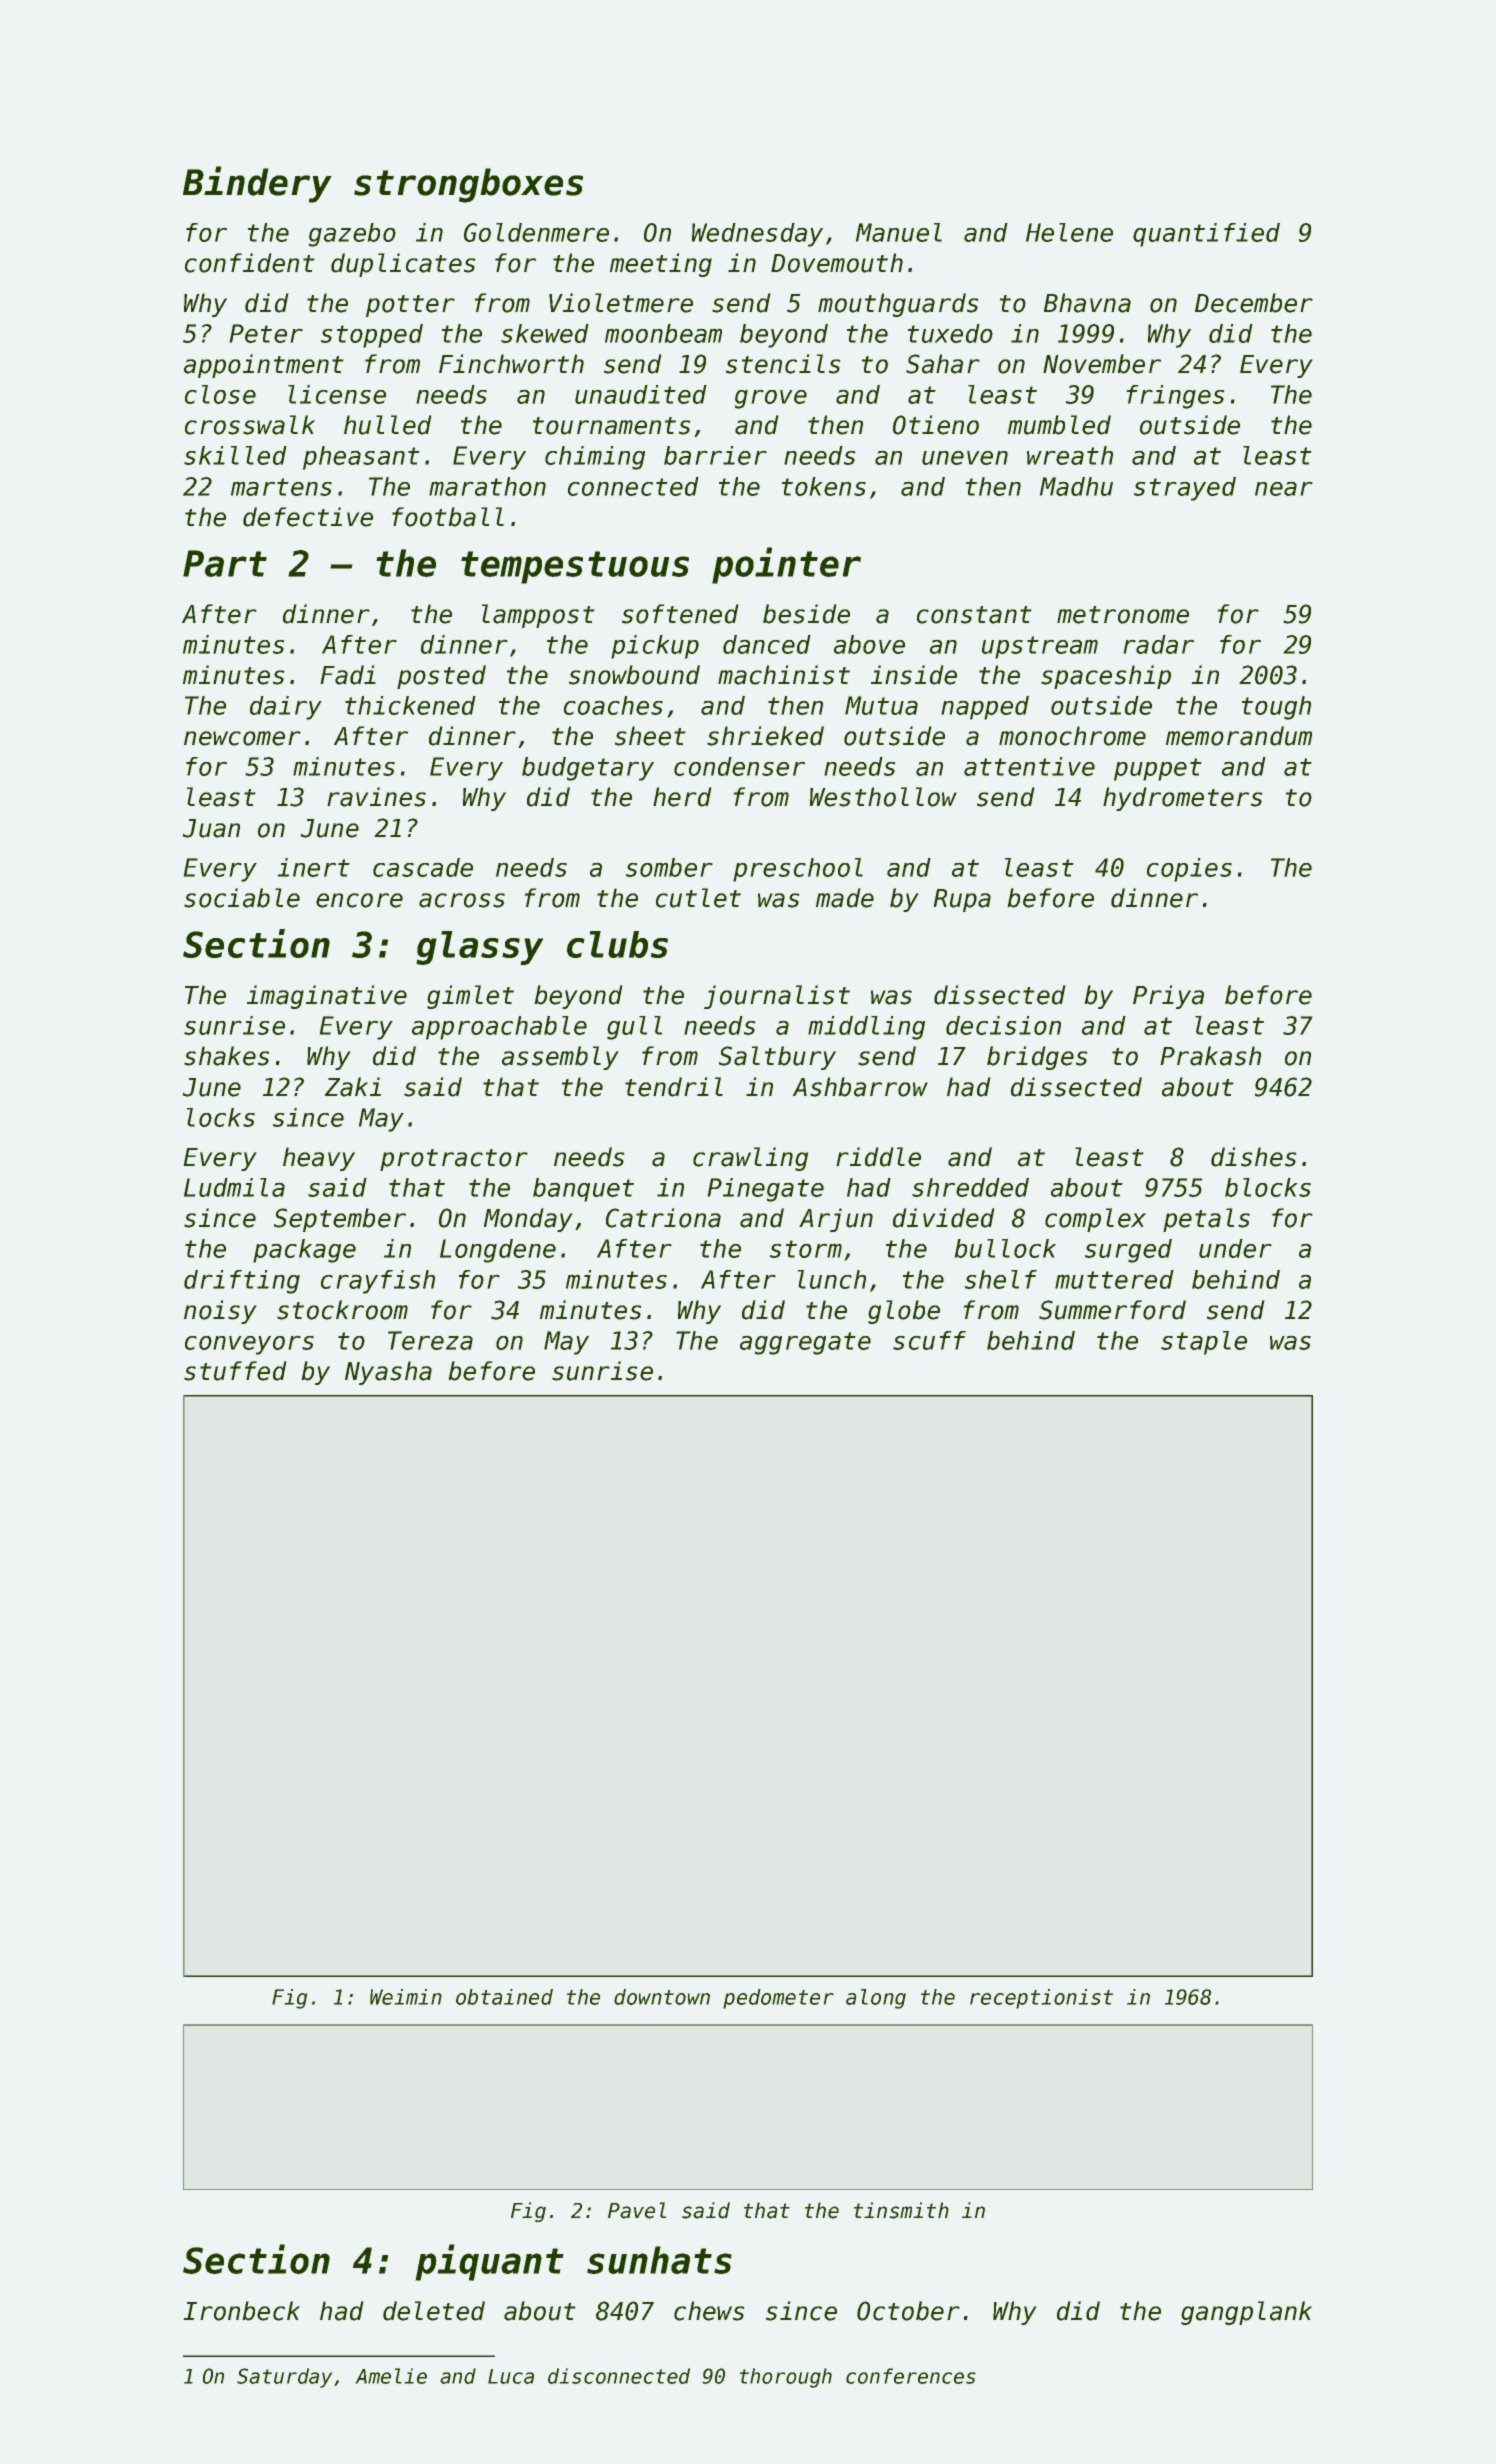 The image size is (1496, 2464). I want to click on skewed, so click(545, 333).
